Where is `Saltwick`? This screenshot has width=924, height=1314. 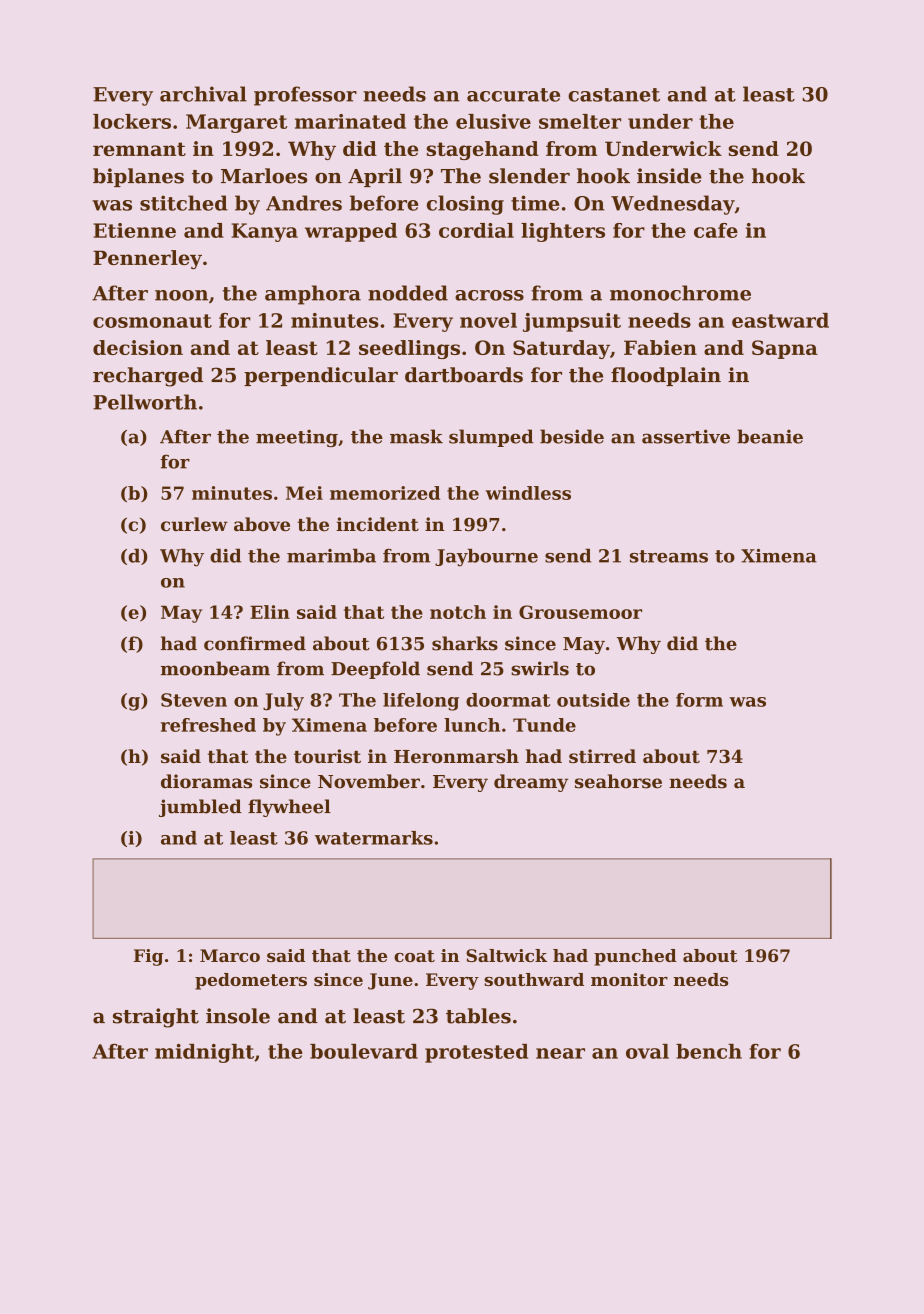
Saltwick is located at coordinates (506, 955).
